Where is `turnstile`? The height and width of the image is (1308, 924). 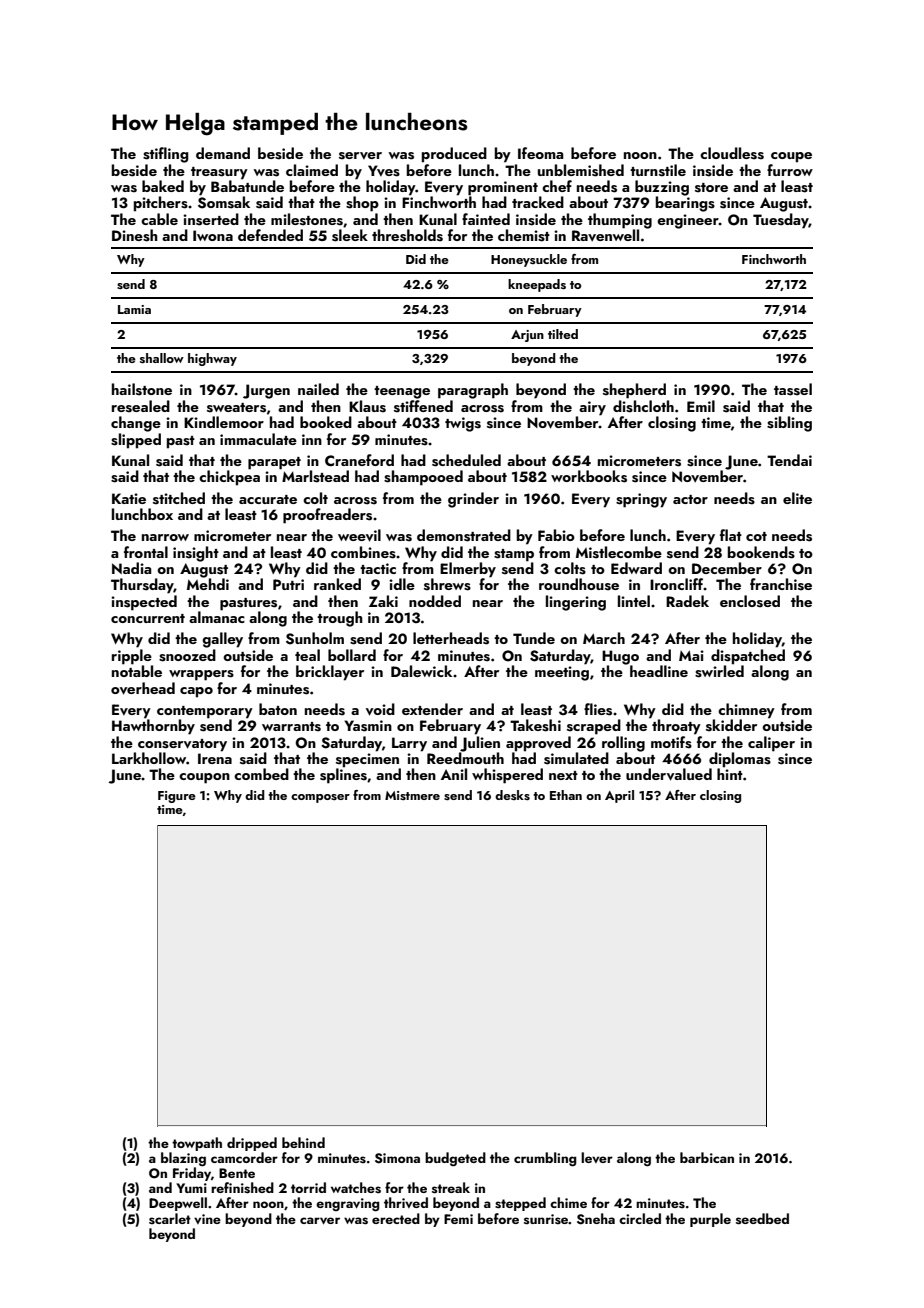
turnstile is located at coordinates (658, 170).
